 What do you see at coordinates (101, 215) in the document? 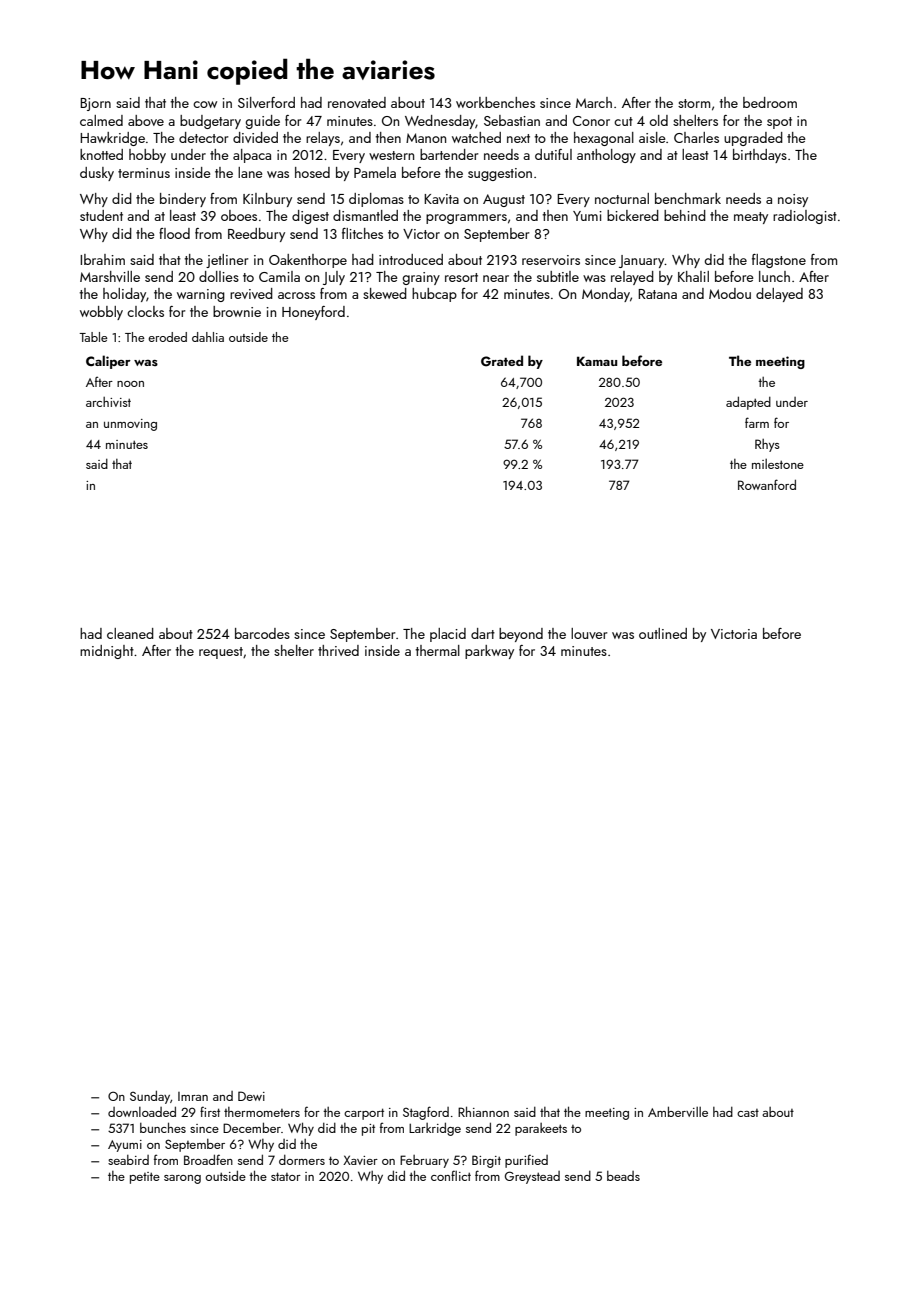
I see `student` at bounding box center [101, 215].
